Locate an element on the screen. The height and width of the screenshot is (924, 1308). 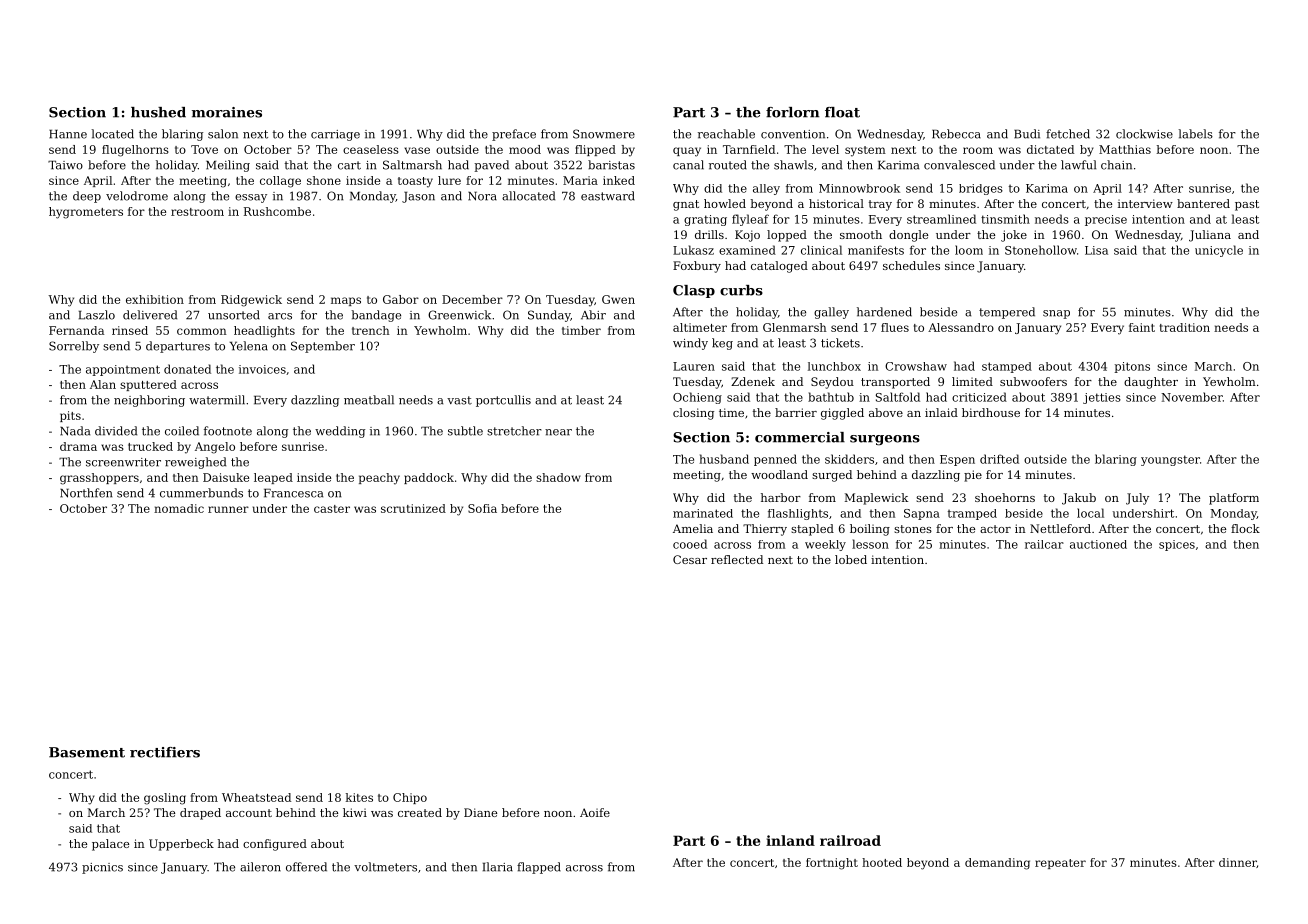
platform is located at coordinates (1234, 499).
